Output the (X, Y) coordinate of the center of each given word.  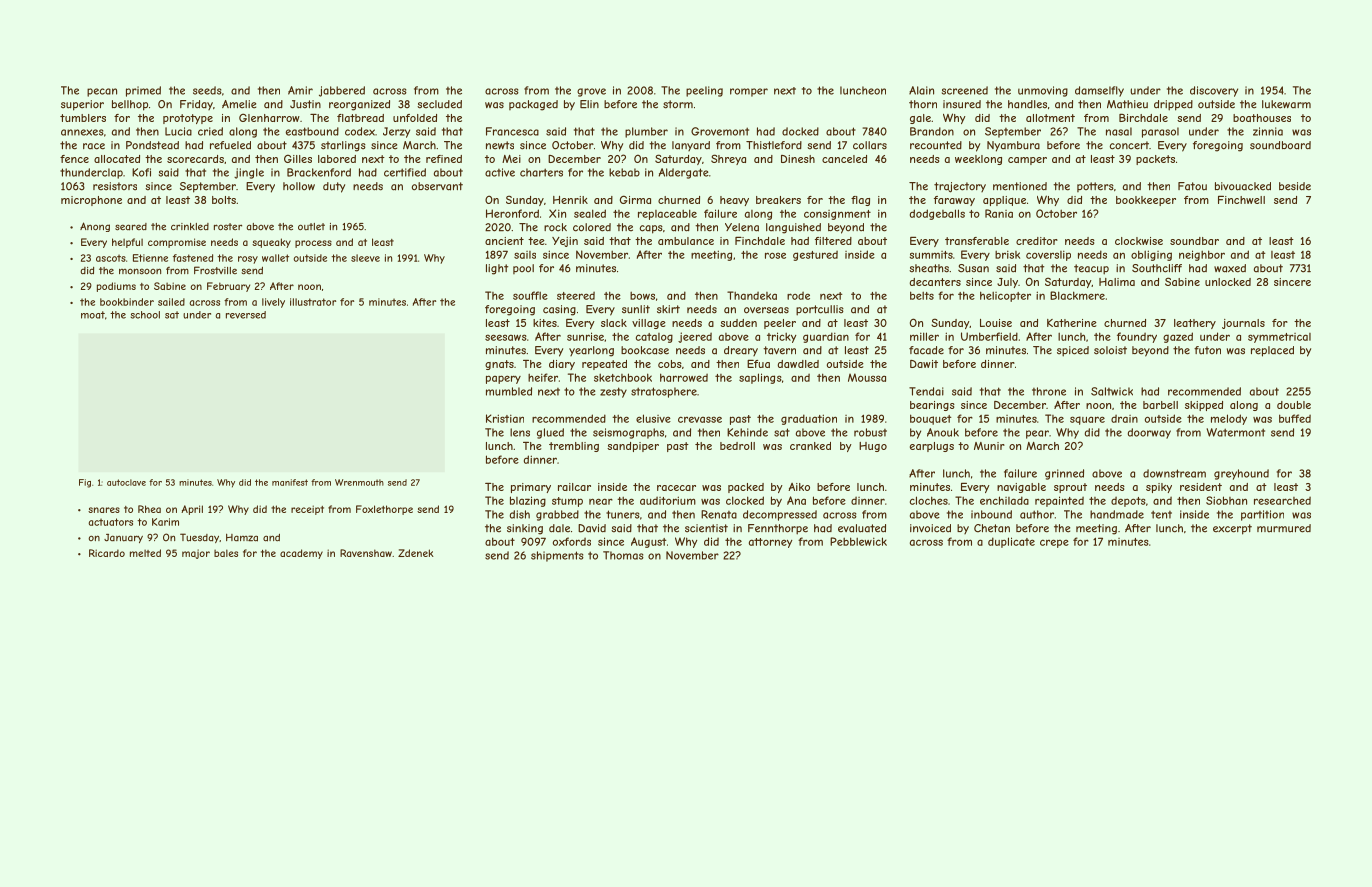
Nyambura (1013, 146)
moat (93, 315)
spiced (1073, 351)
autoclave (126, 482)
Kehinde (747, 432)
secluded (439, 104)
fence (74, 159)
